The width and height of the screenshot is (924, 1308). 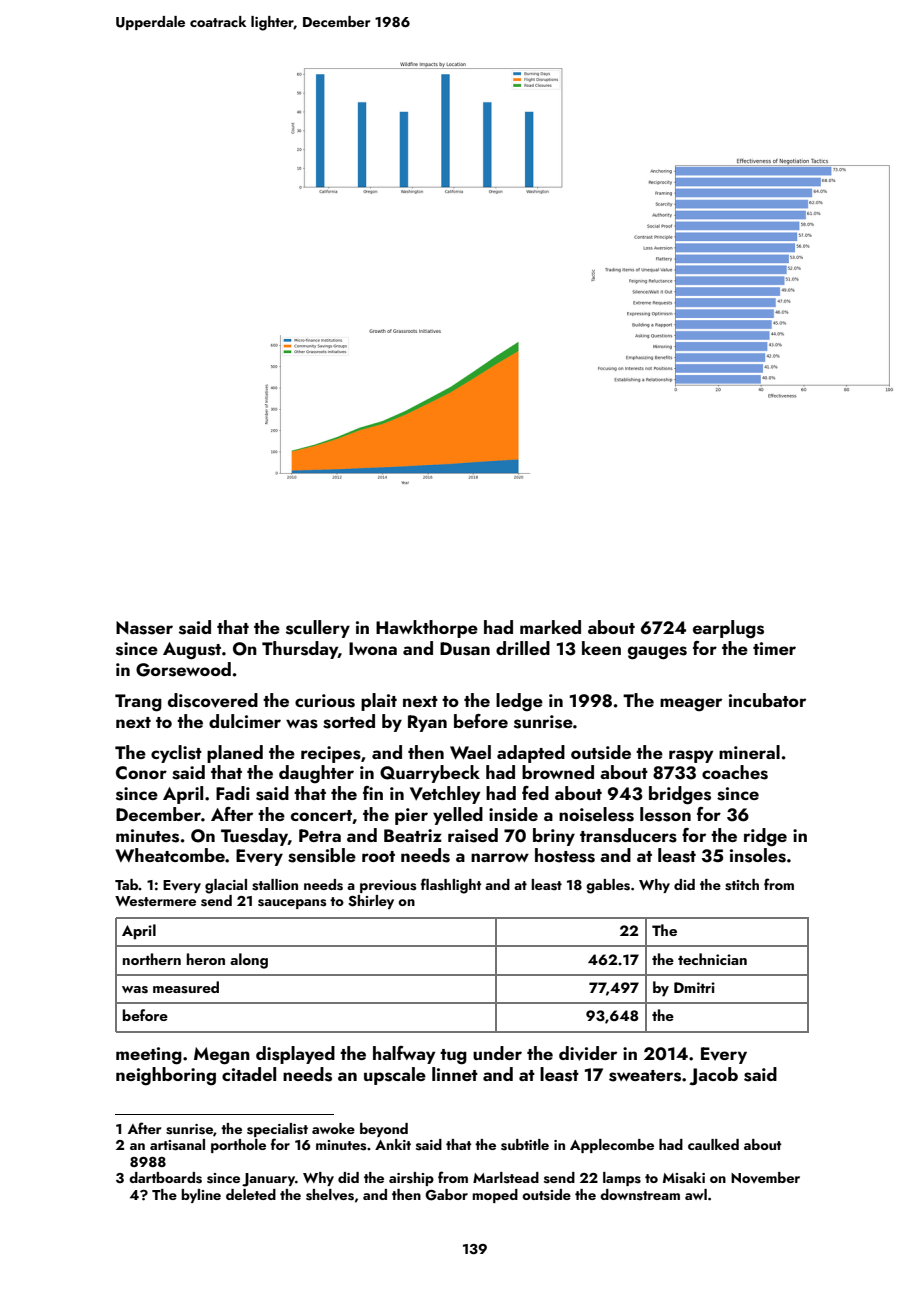 I want to click on Nasser, so click(x=144, y=628).
